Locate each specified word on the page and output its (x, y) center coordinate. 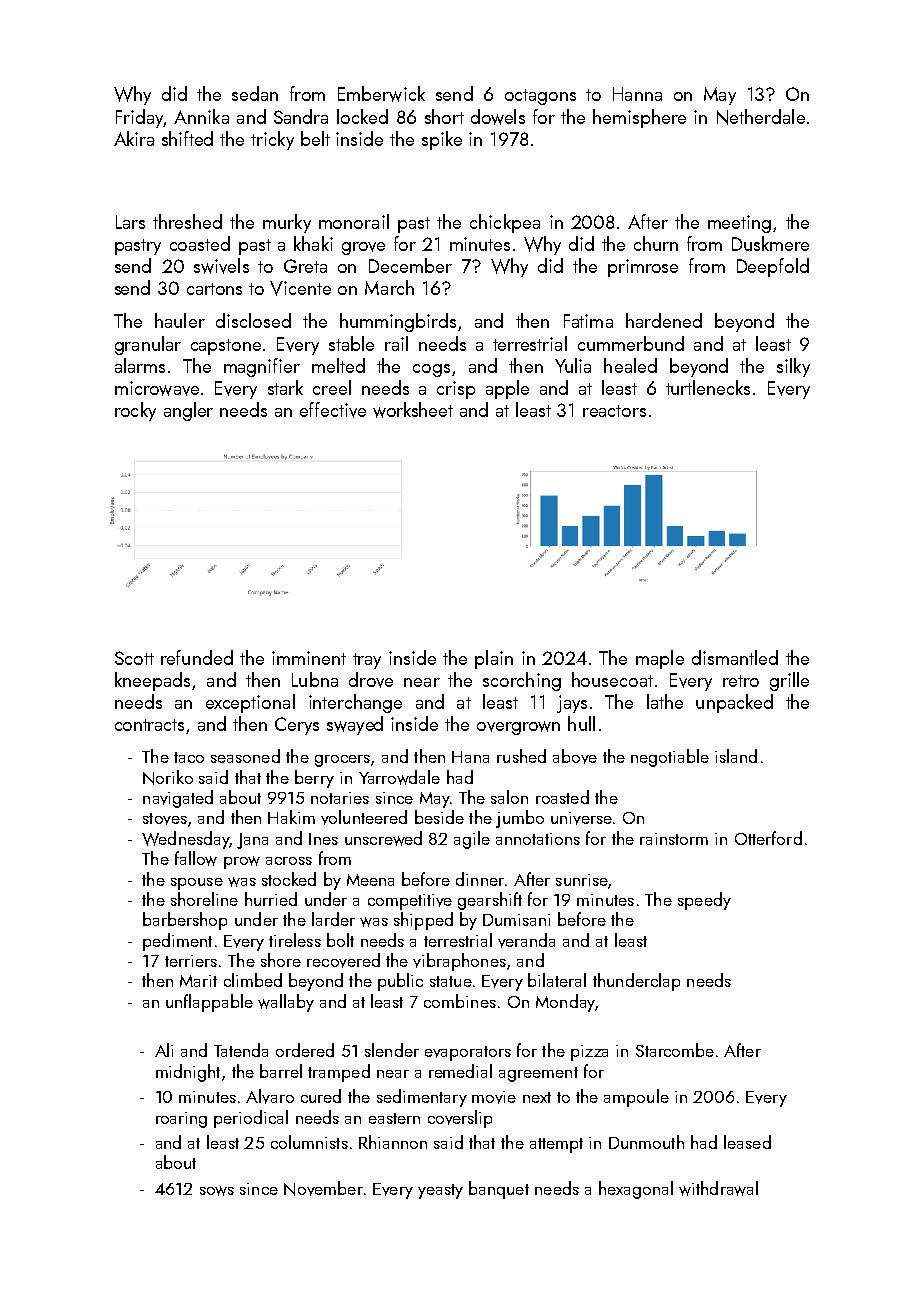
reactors (614, 411)
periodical (251, 1119)
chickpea (505, 223)
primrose (643, 268)
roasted (562, 797)
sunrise (582, 880)
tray (367, 661)
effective (333, 410)
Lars (130, 222)
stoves (165, 819)
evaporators (468, 1053)
